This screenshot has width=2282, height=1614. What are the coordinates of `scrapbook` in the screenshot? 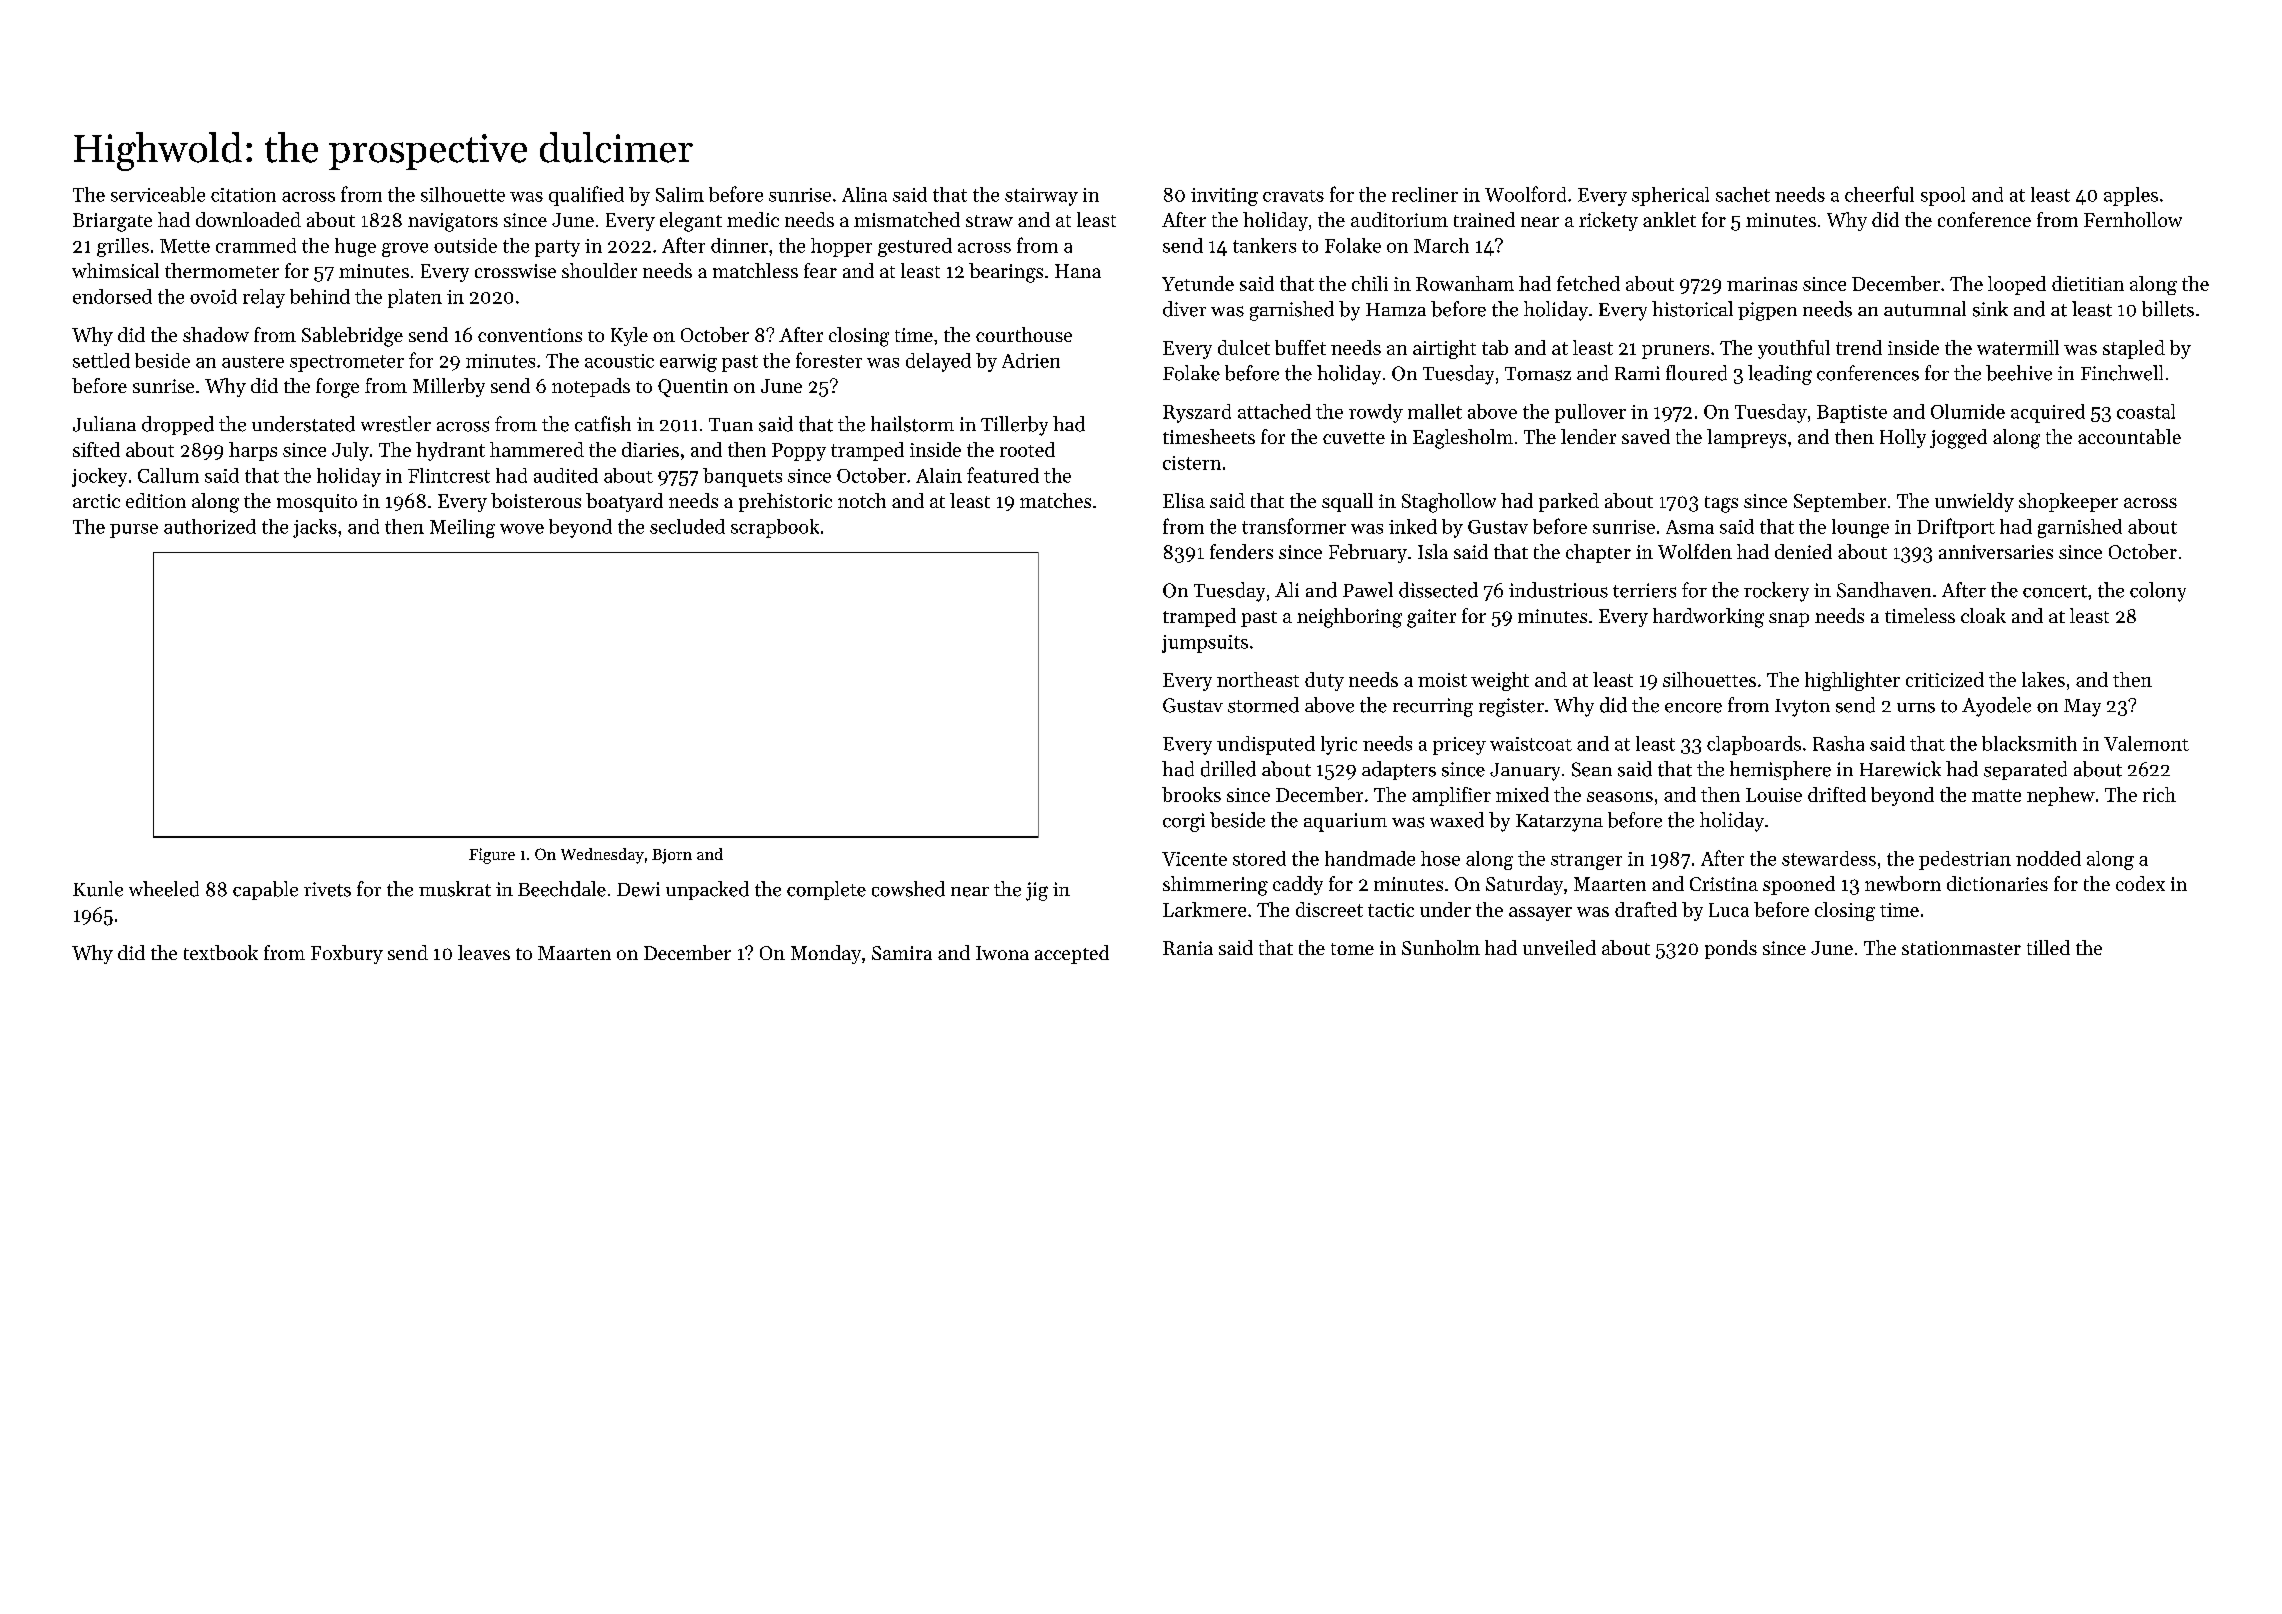 It's located at (775, 528).
